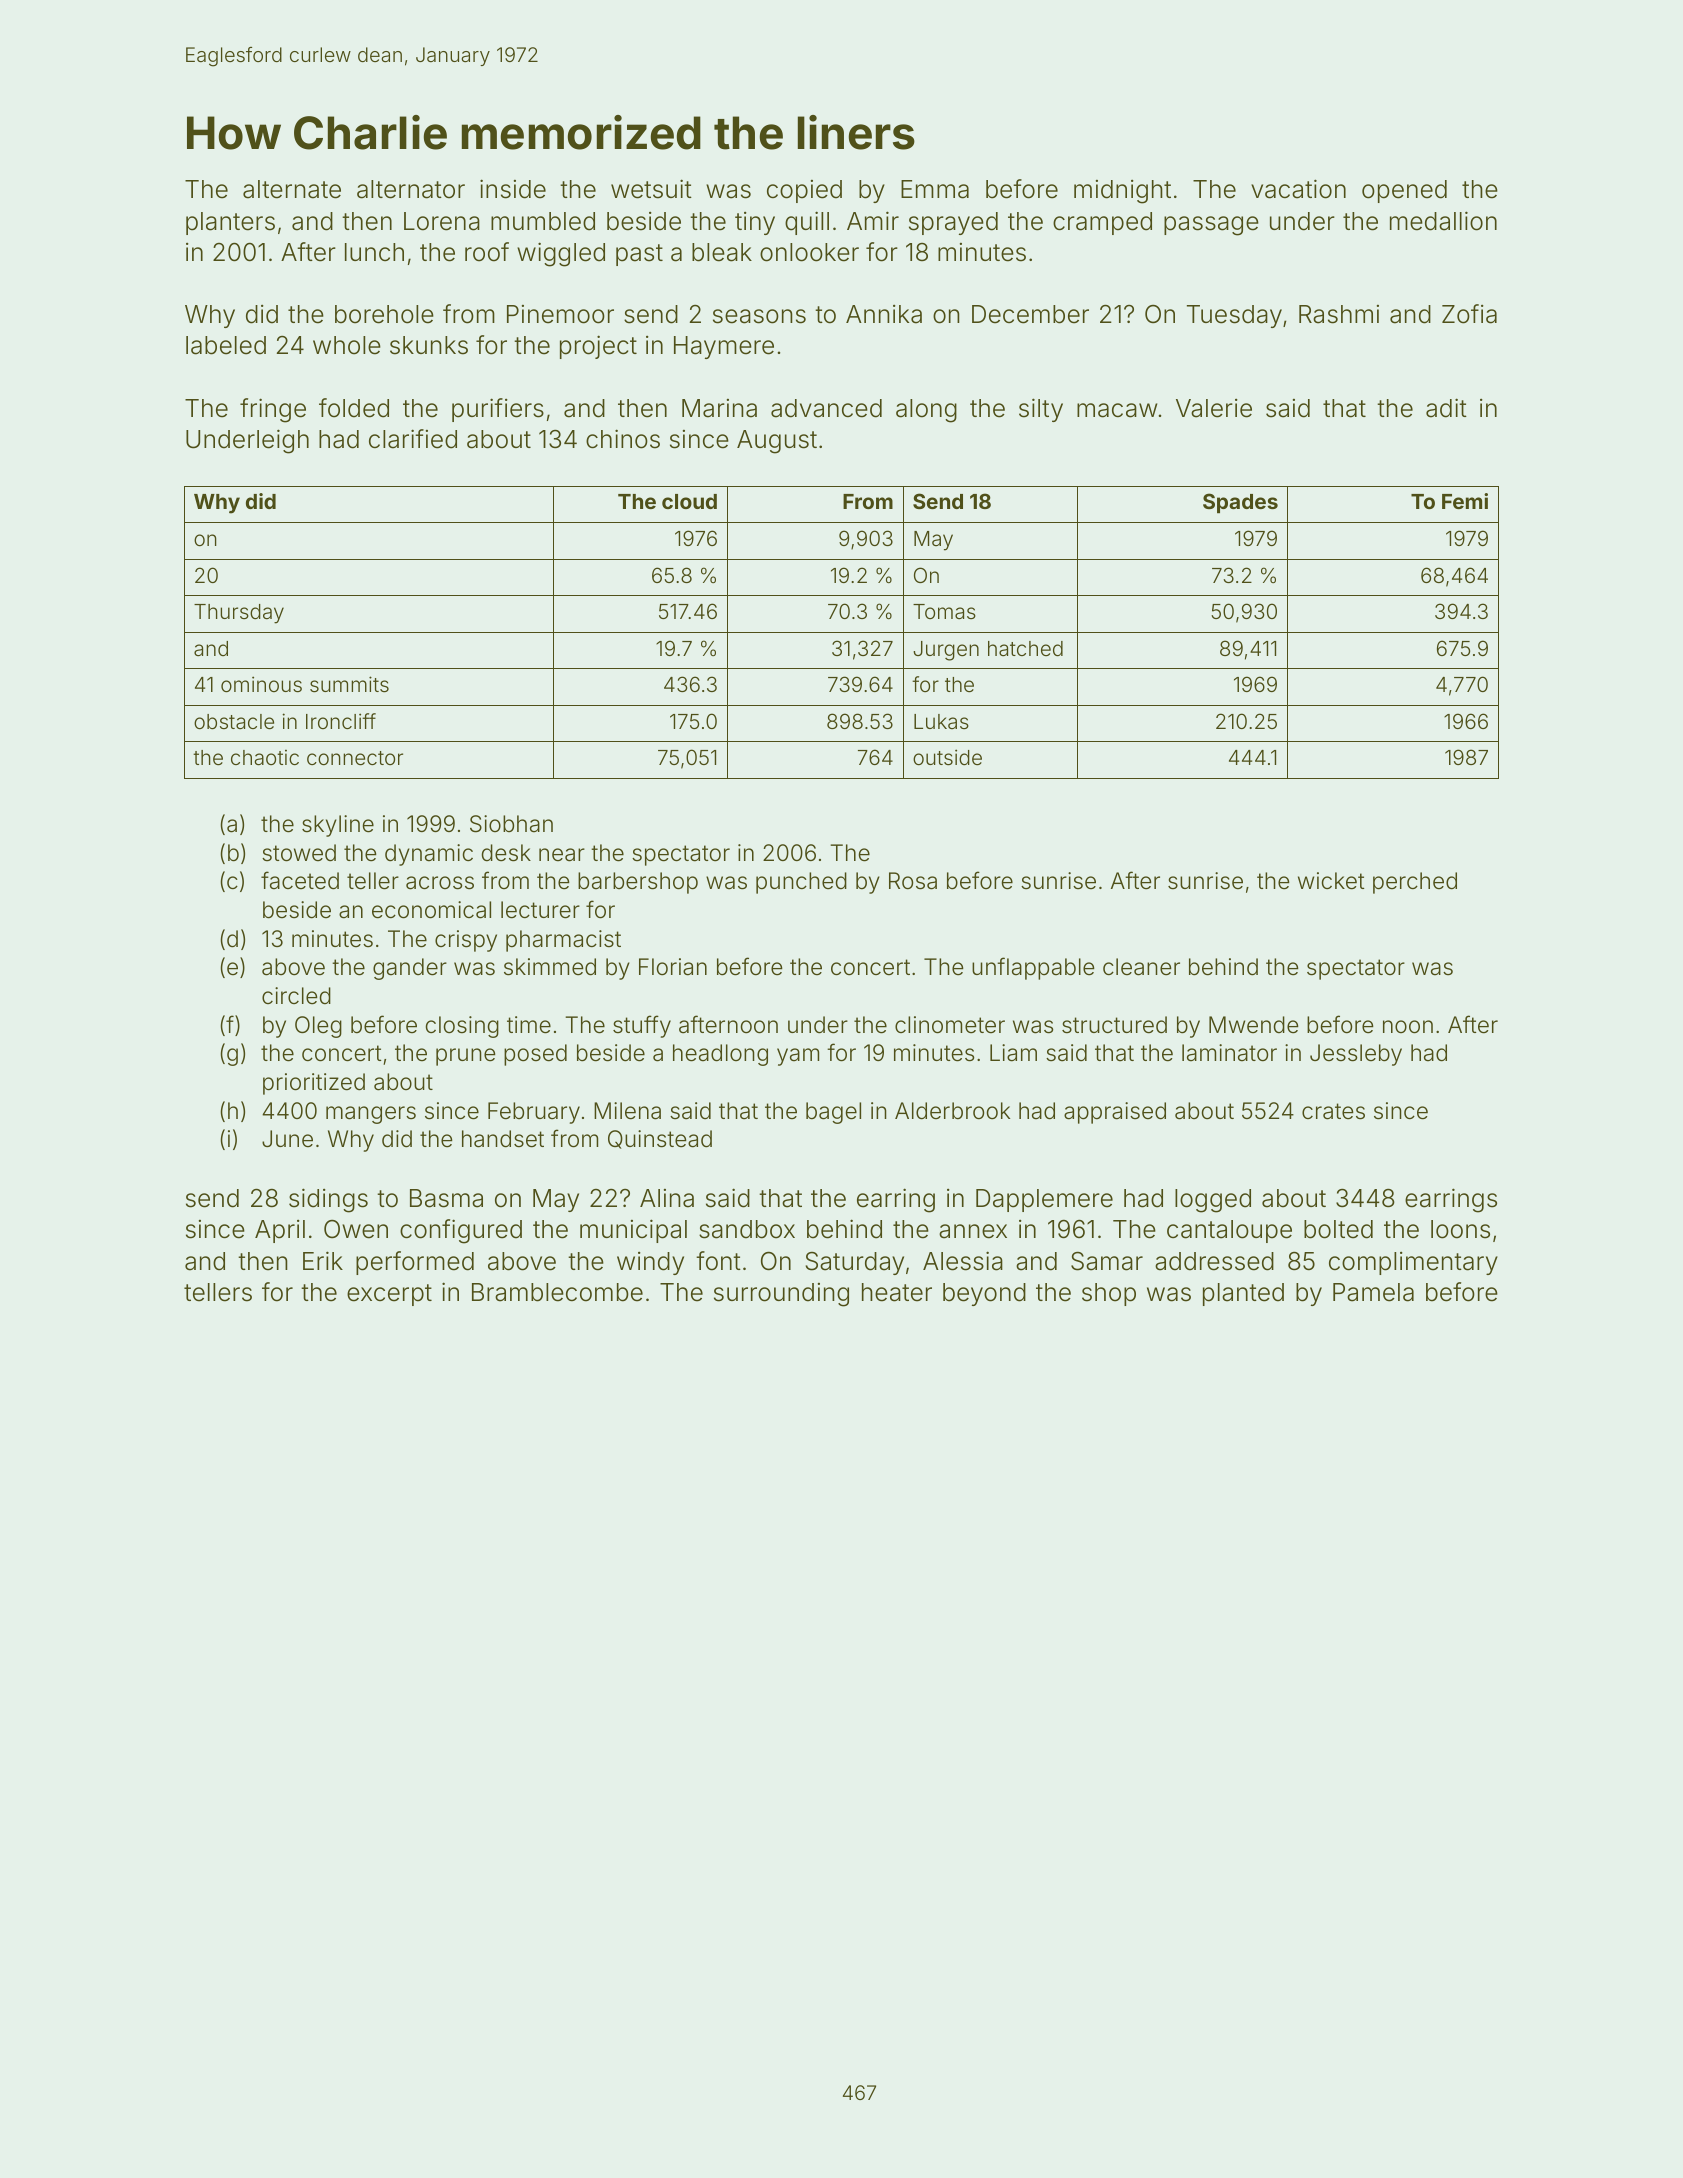 Image resolution: width=1683 pixels, height=2178 pixels. What do you see at coordinates (389, 1295) in the document?
I see `excerpt` at bounding box center [389, 1295].
